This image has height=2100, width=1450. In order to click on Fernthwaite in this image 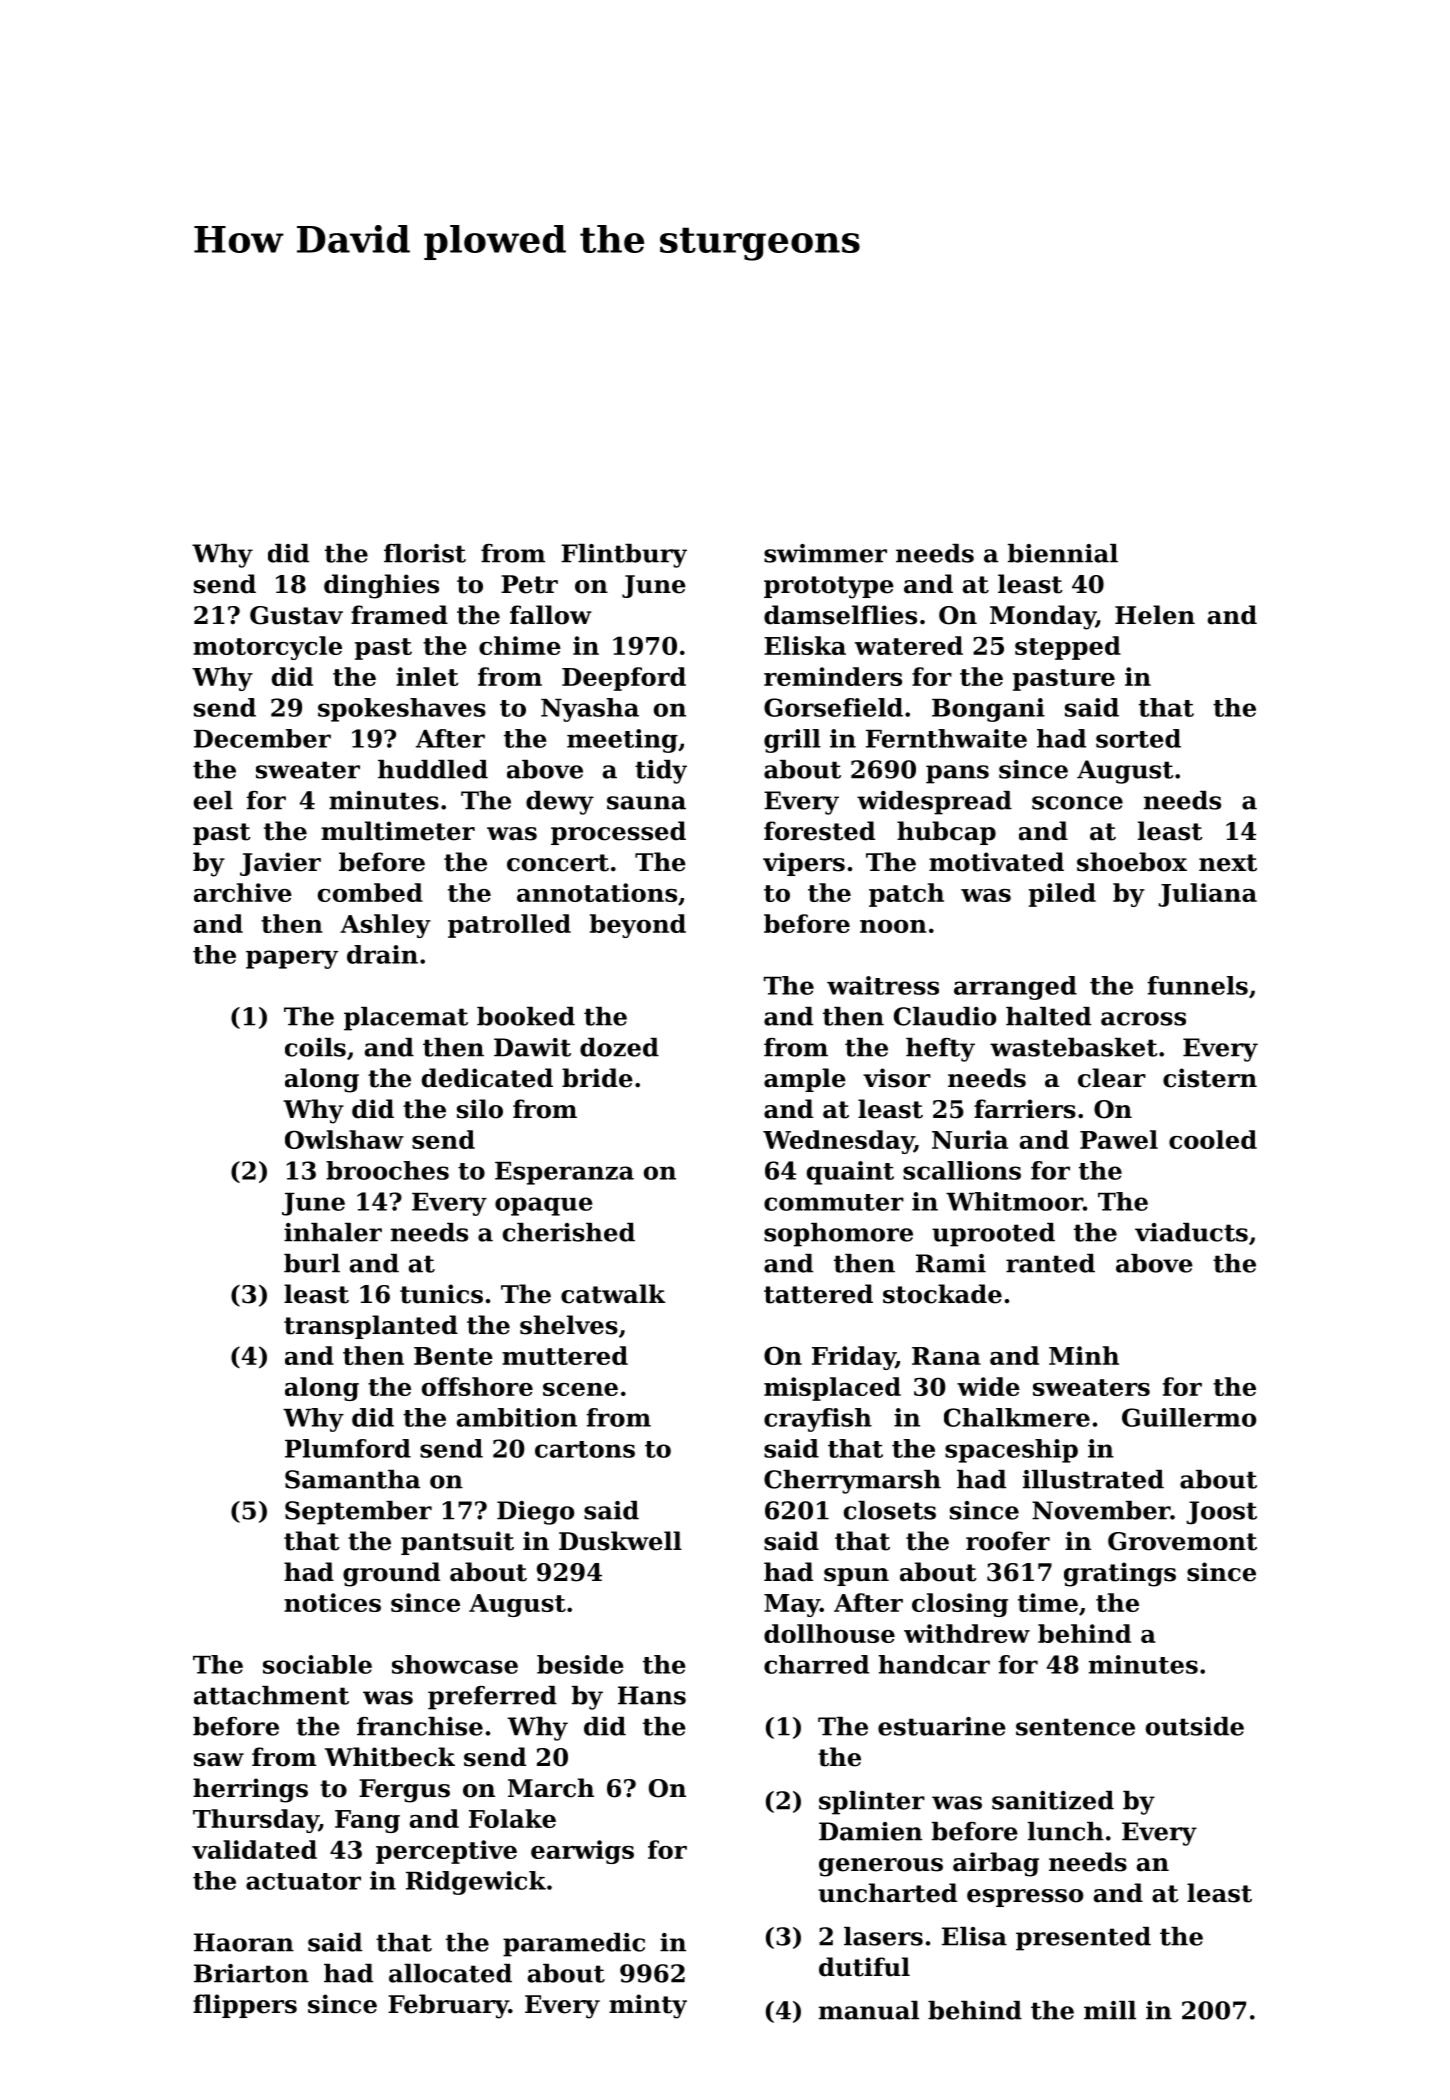, I will do `click(946, 738)`.
